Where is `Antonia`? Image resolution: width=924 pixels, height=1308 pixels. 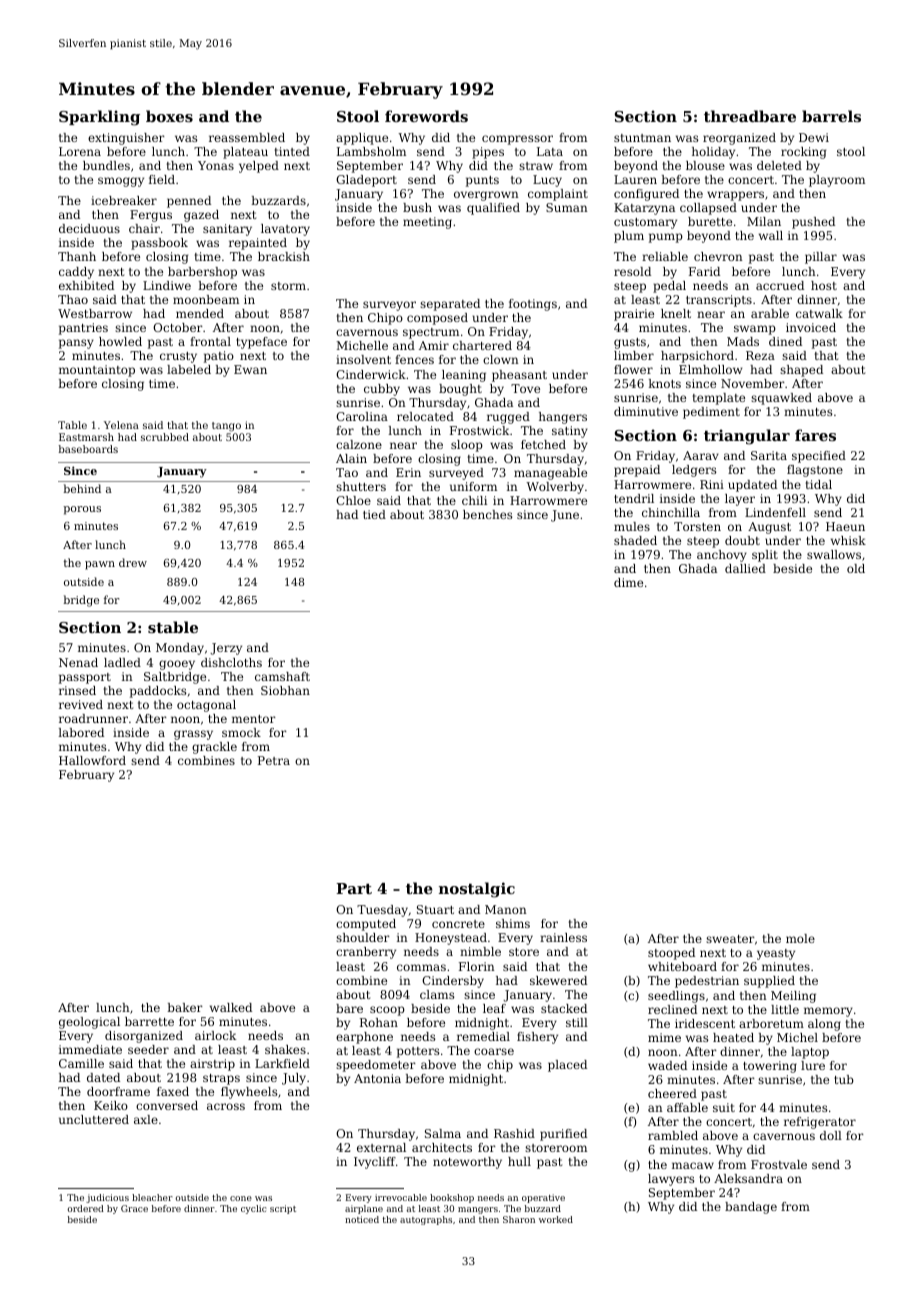
Antonia is located at coordinates (377, 1078).
